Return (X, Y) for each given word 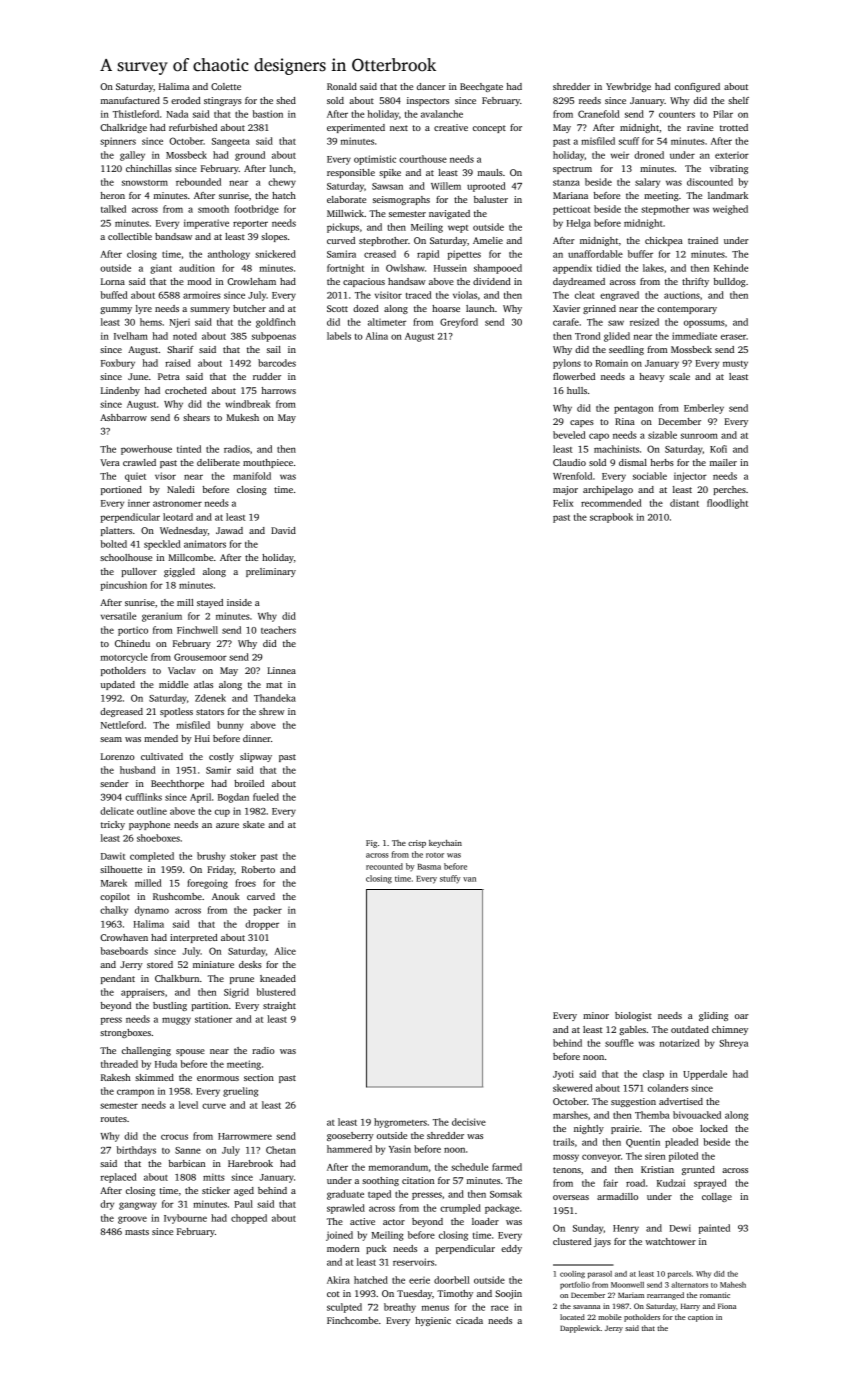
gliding (713, 1016)
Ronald (342, 86)
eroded (186, 100)
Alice (285, 951)
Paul (243, 1204)
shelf (738, 100)
